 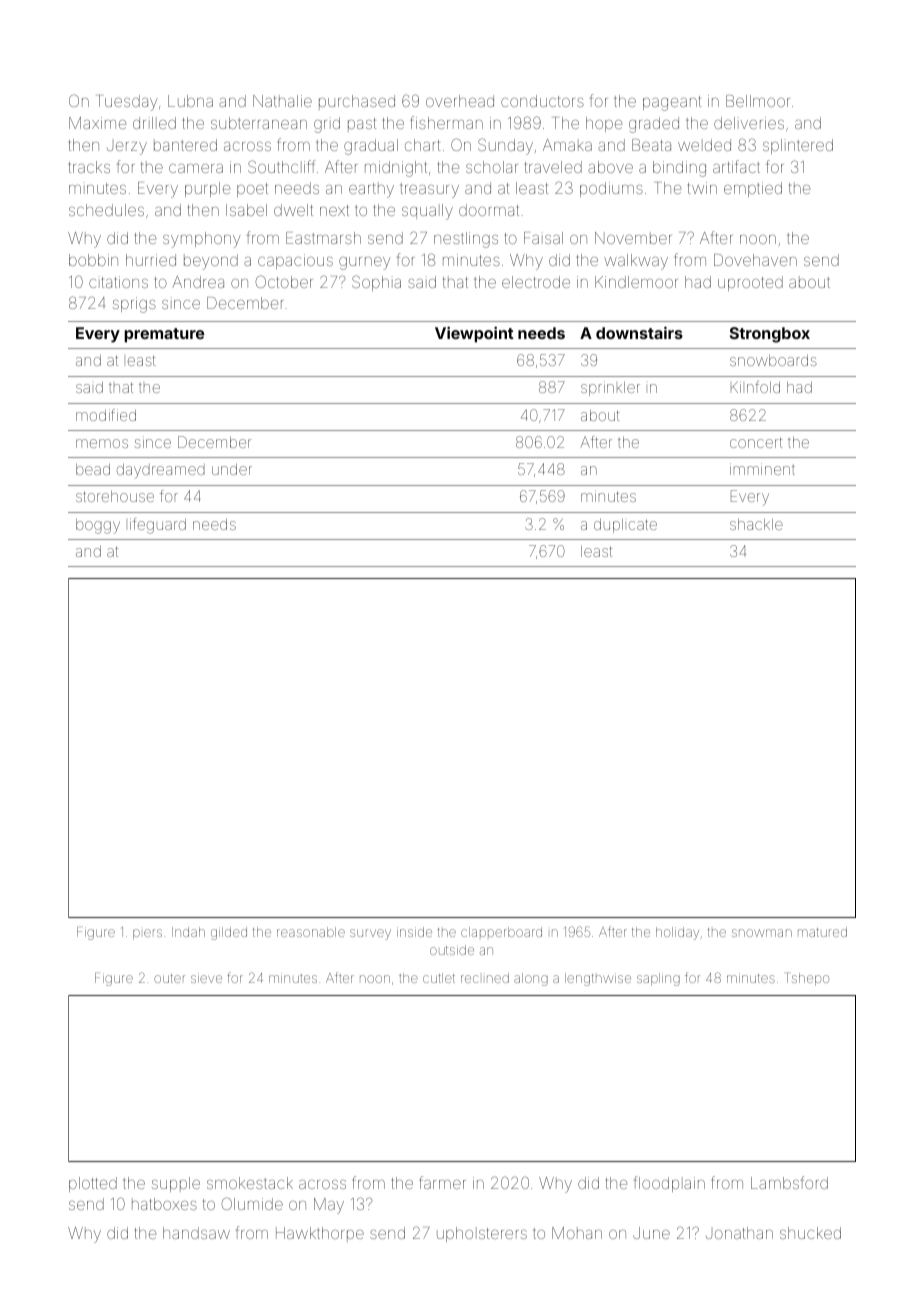 What do you see at coordinates (669, 1184) in the image?
I see `floodplain` at bounding box center [669, 1184].
